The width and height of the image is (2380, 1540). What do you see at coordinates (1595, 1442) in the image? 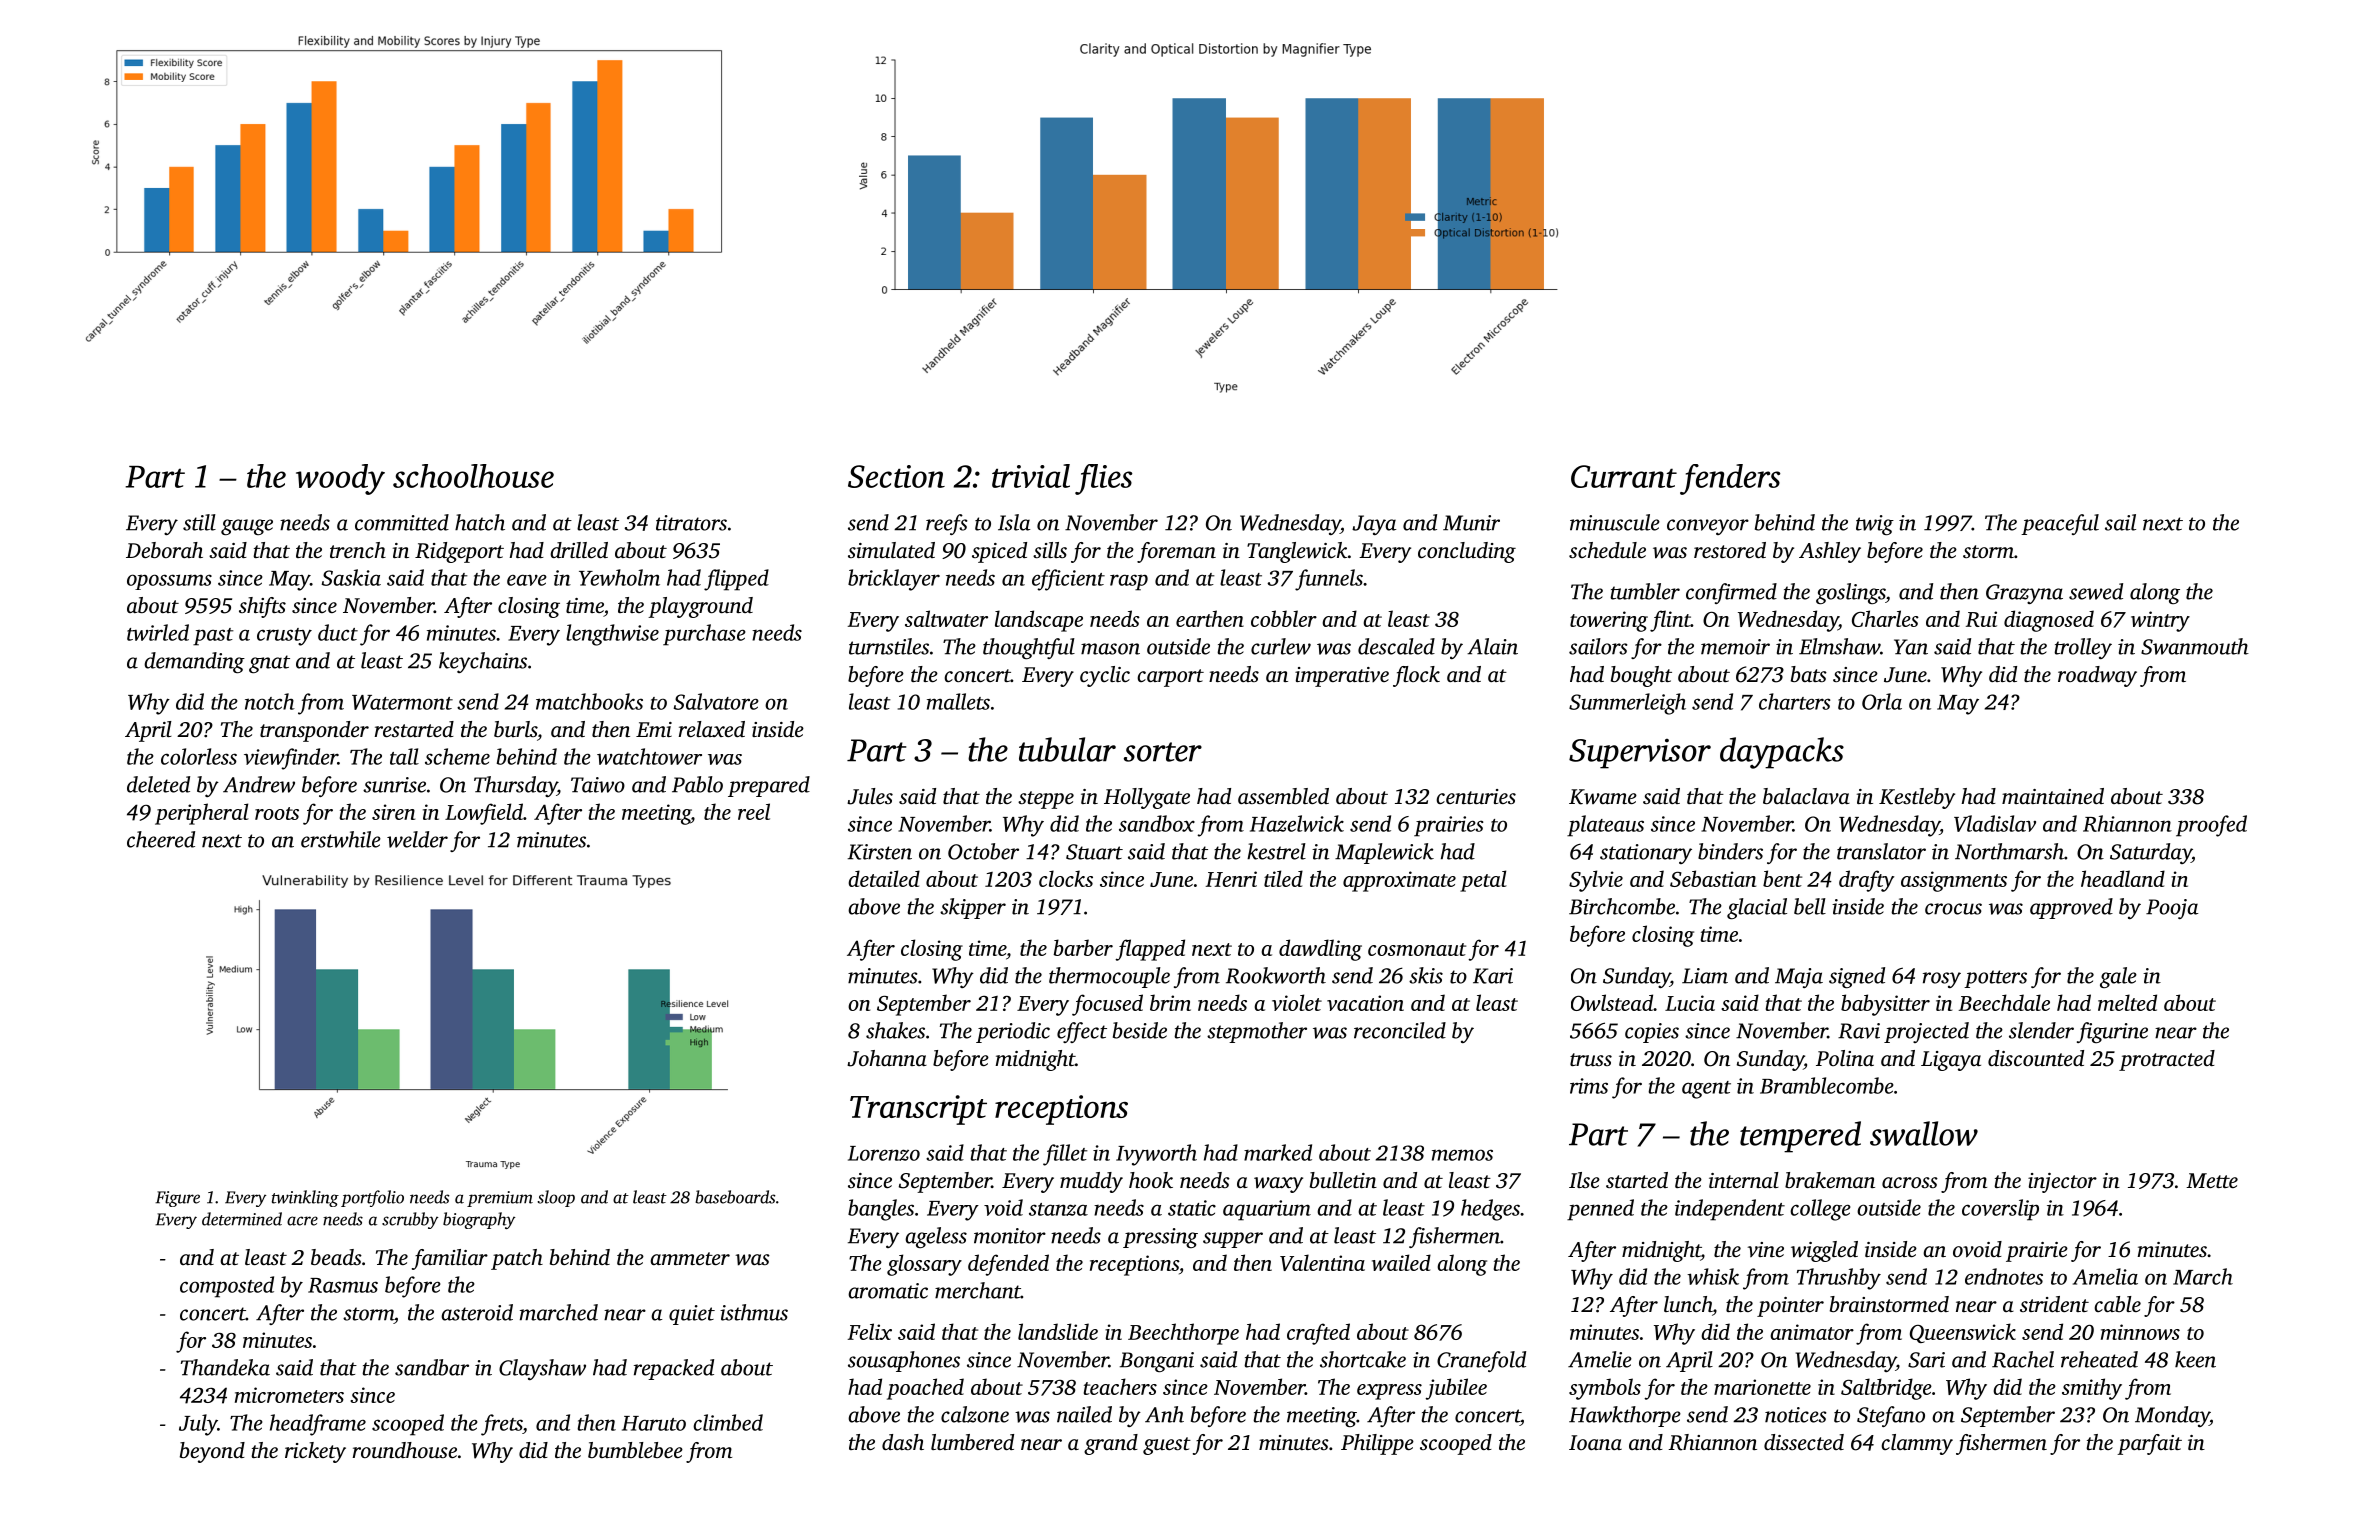
I see `Ioana` at bounding box center [1595, 1442].
